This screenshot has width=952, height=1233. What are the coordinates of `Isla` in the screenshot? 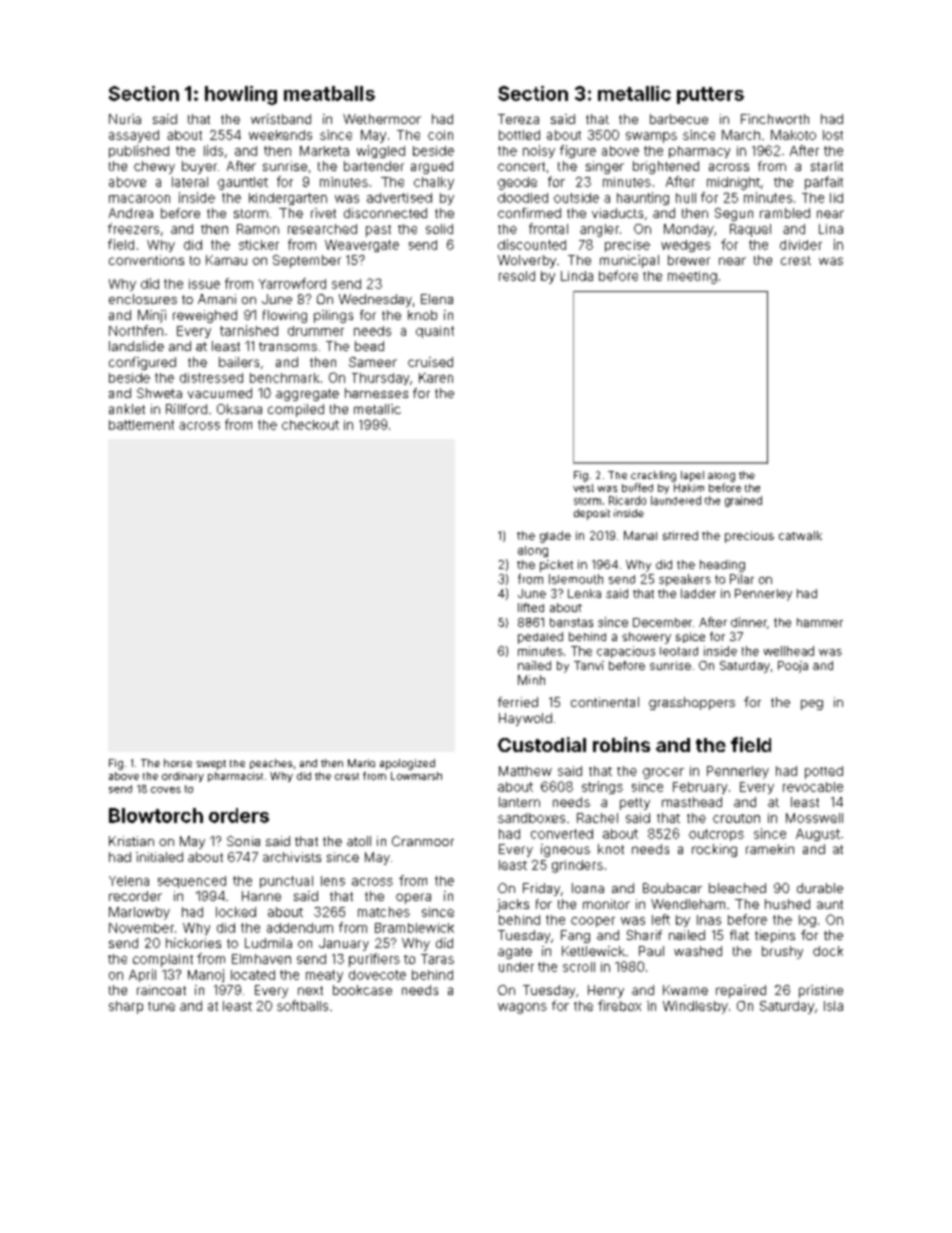 It's located at (833, 1006).
